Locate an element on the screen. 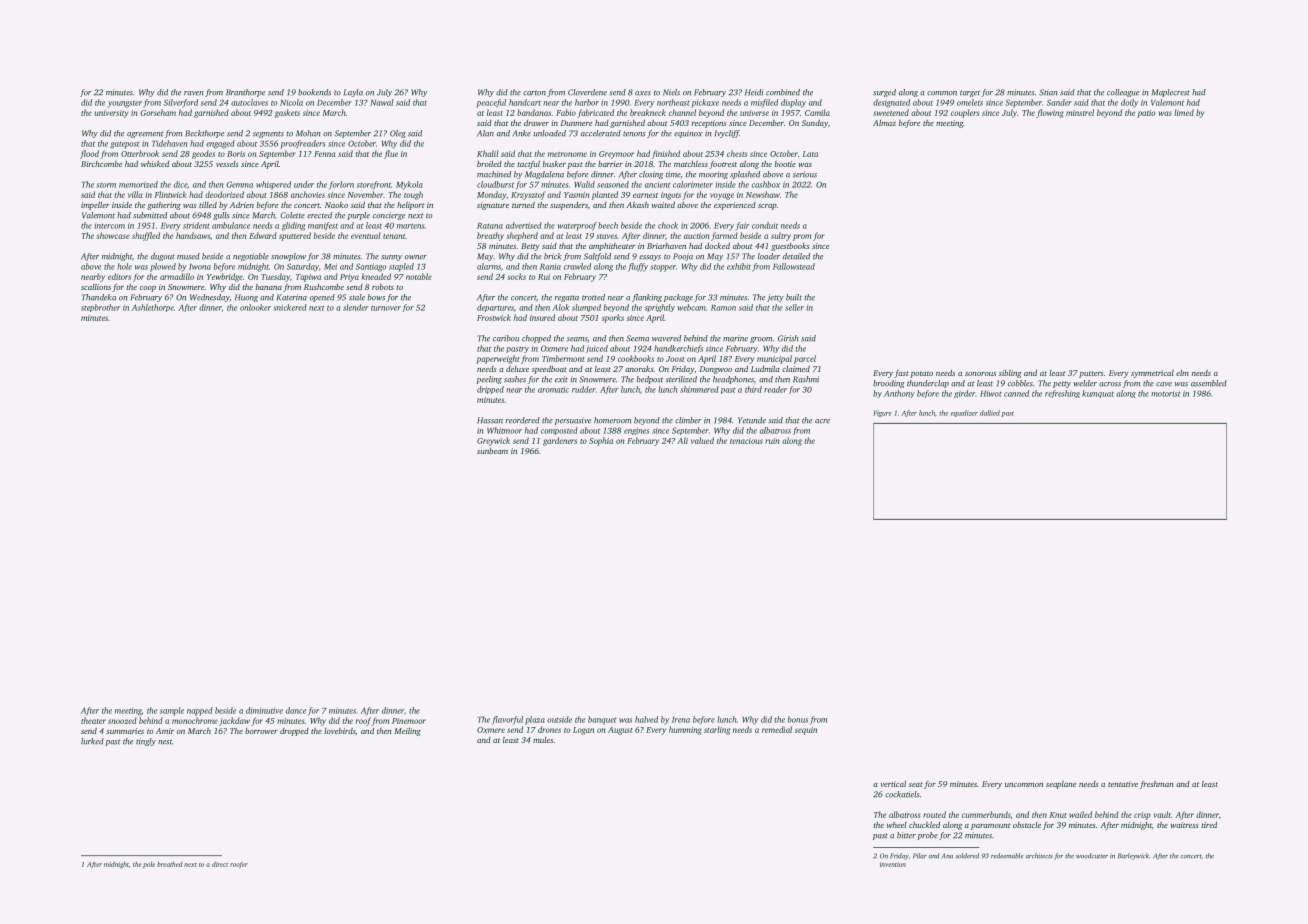  stepbrother is located at coordinates (101, 308).
